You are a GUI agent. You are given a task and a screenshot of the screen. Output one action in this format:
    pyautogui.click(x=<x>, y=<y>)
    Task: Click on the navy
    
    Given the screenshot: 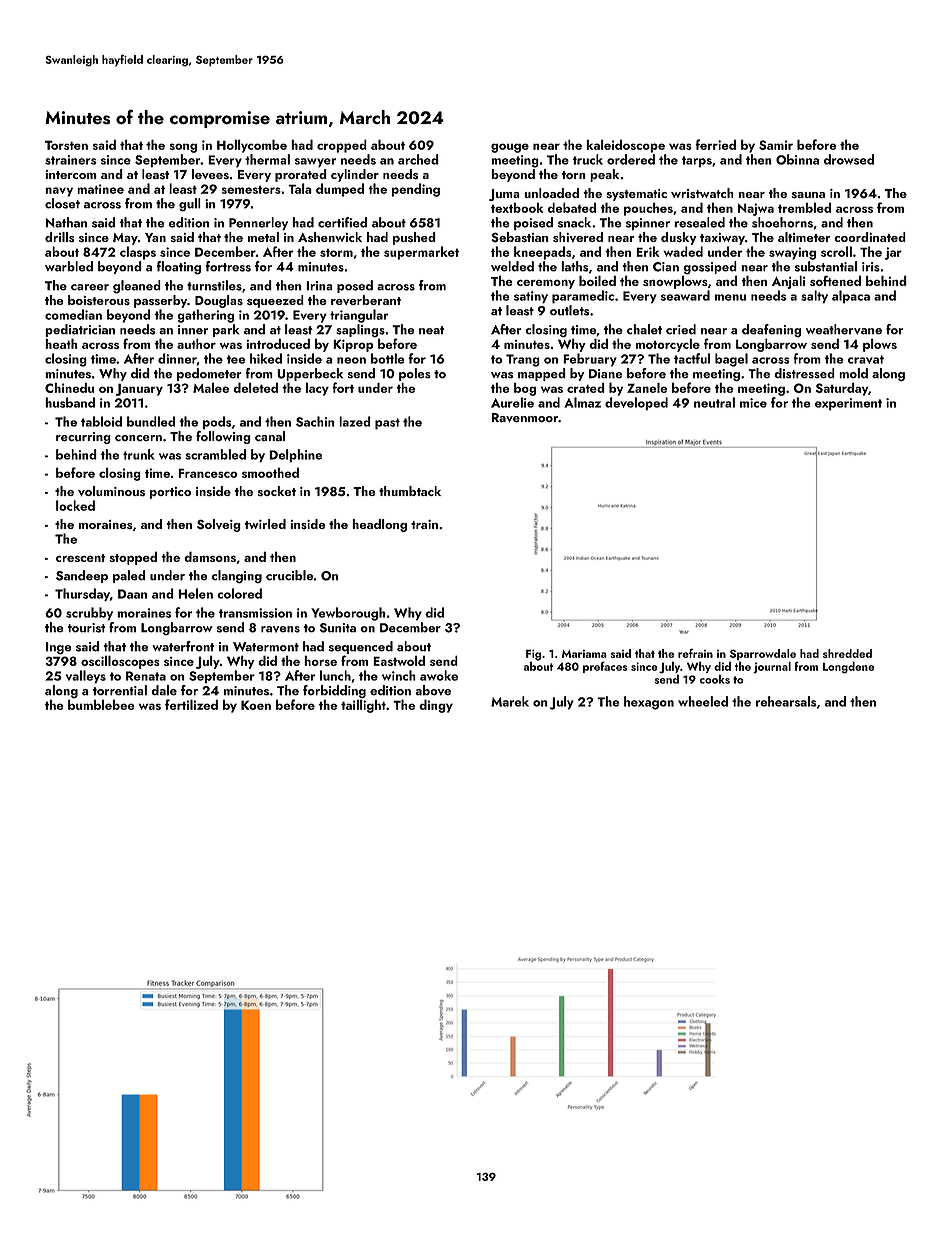 What is the action you would take?
    pyautogui.click(x=59, y=192)
